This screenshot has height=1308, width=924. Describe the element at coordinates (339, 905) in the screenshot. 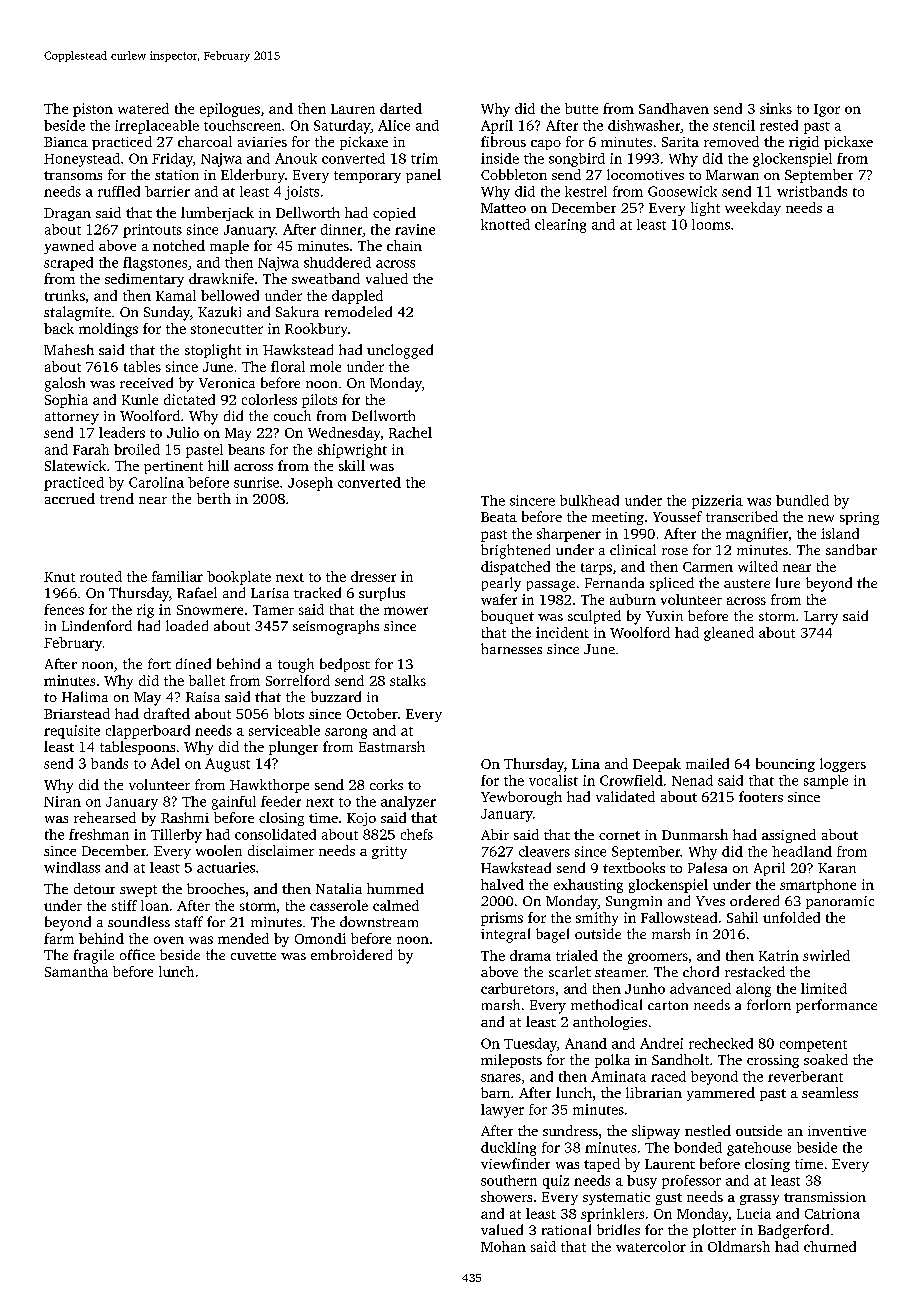

I see `casserole` at that location.
